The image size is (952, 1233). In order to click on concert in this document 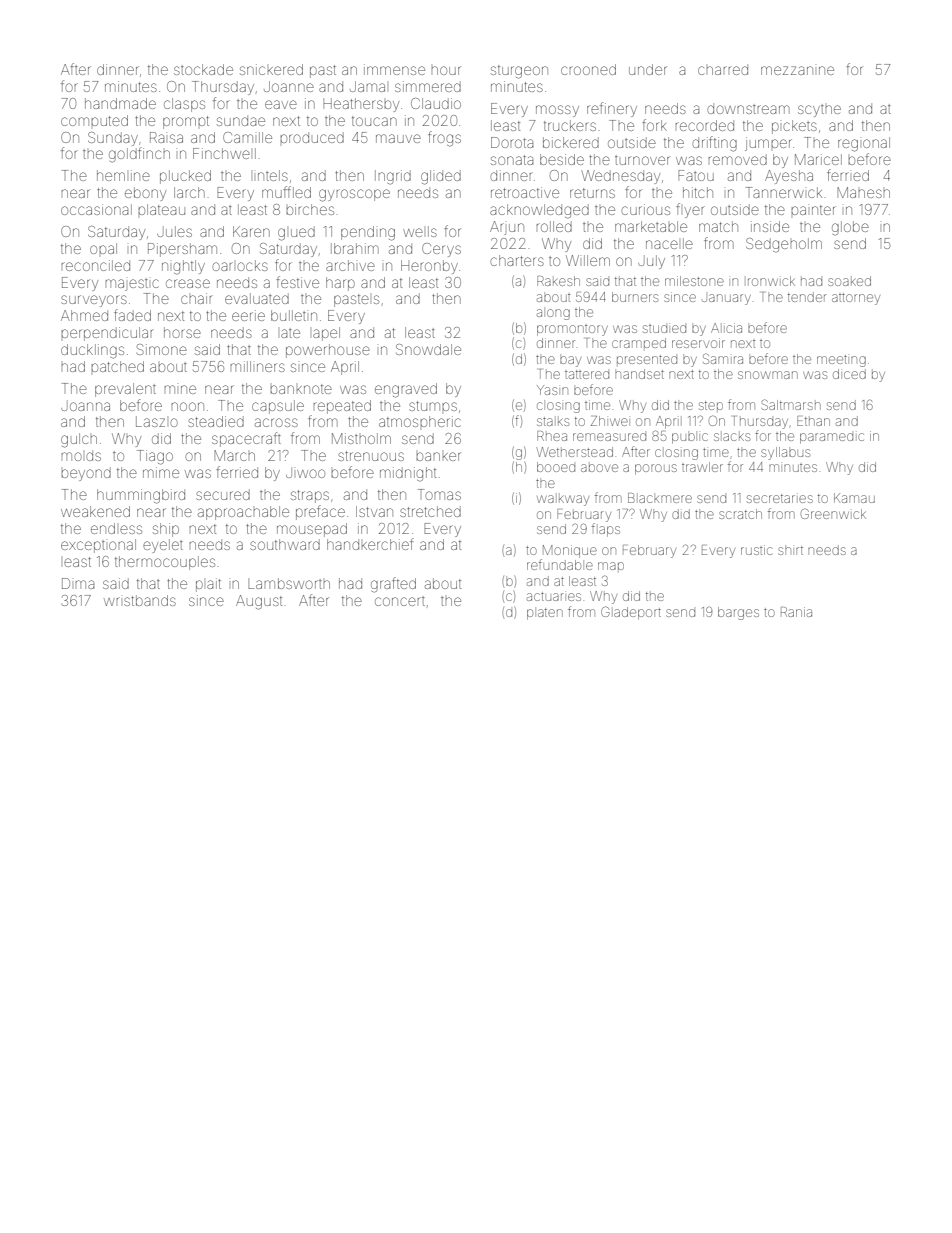, I will do `click(400, 601)`.
